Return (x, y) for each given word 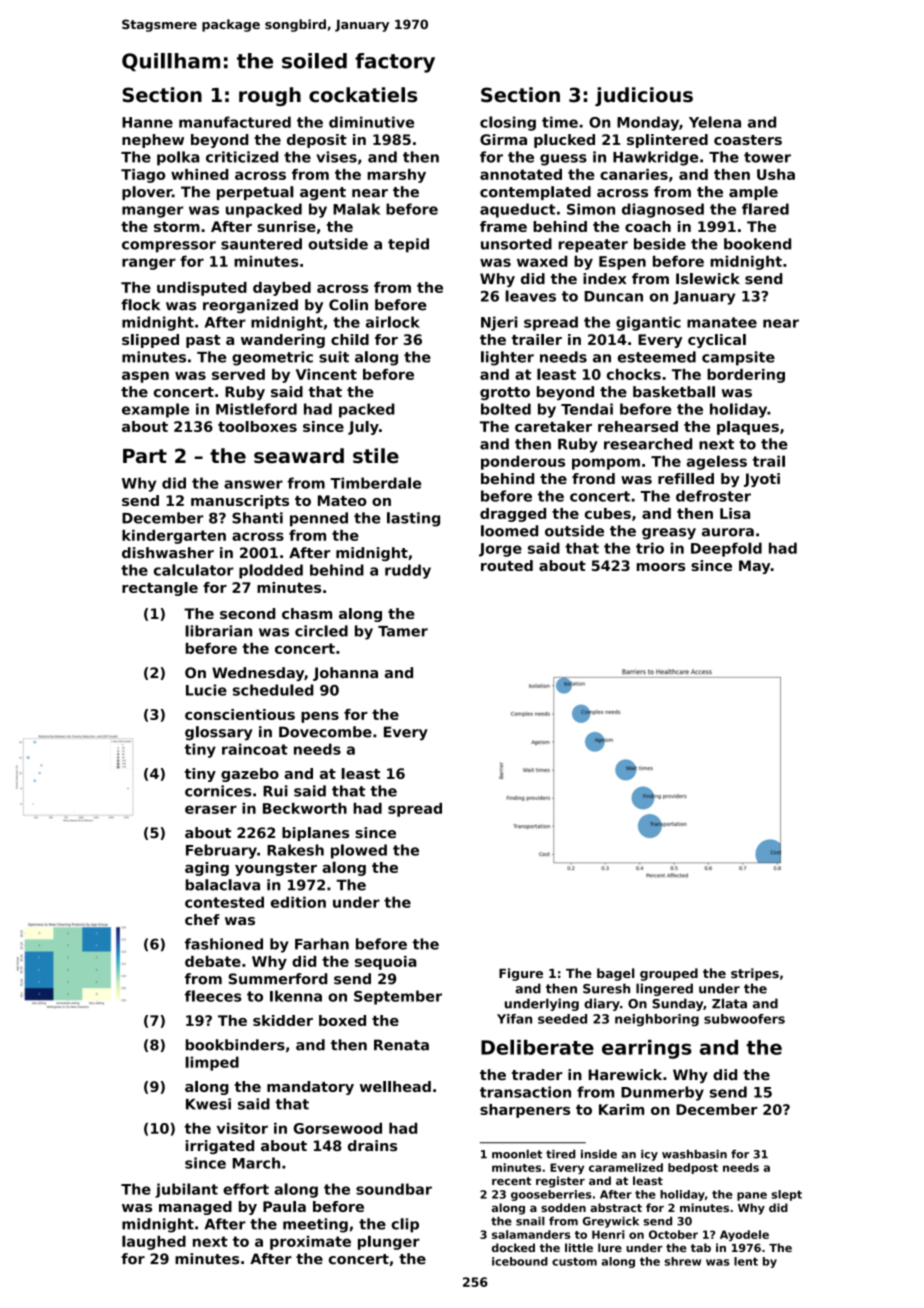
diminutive (371, 122)
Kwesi (208, 1104)
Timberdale (375, 483)
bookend (757, 244)
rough (270, 96)
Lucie (206, 690)
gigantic (648, 323)
